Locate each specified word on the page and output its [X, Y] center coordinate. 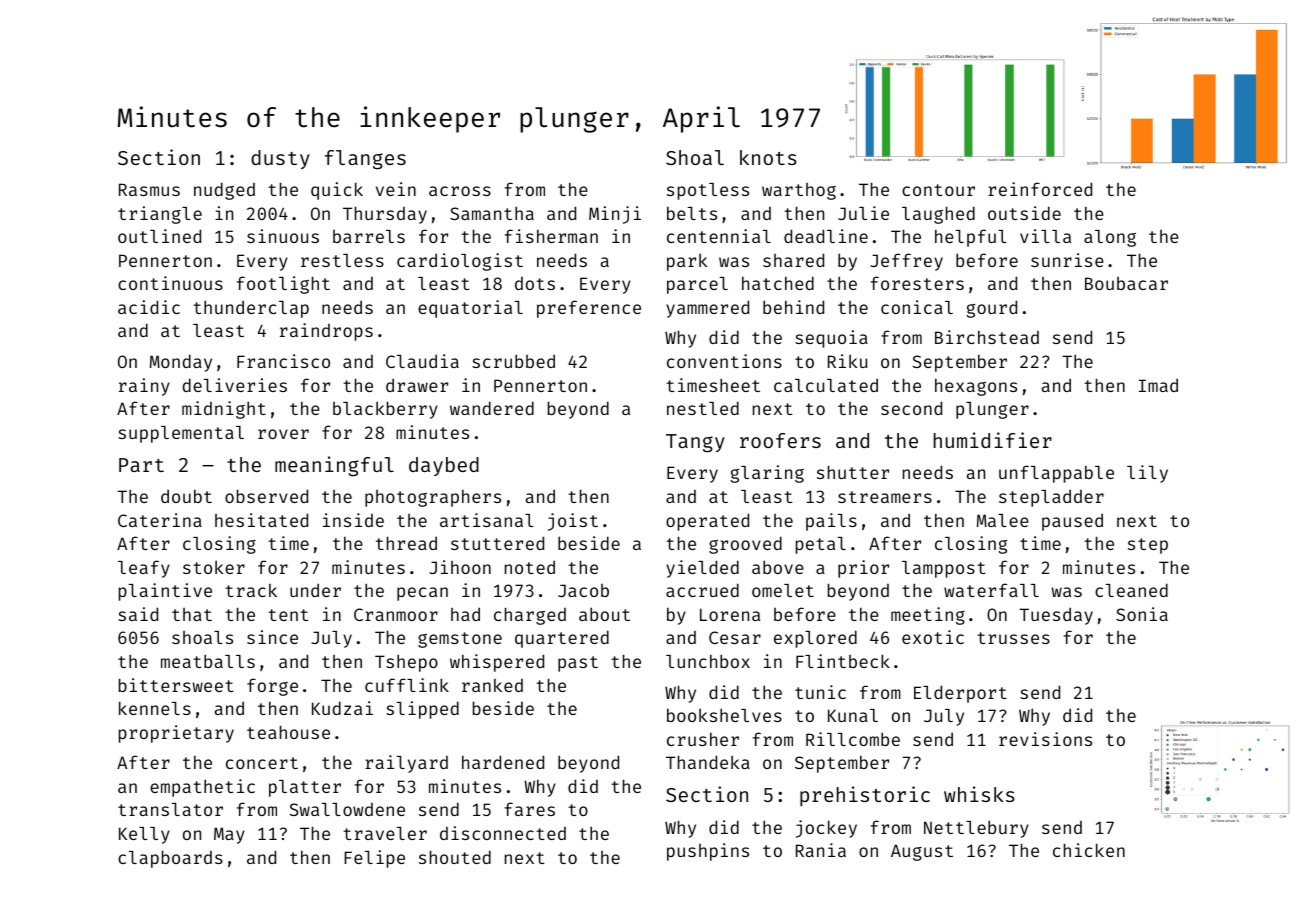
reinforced [1040, 189]
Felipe [374, 859]
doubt [186, 496]
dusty [280, 159]
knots [768, 157]
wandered [492, 408]
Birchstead [987, 337]
